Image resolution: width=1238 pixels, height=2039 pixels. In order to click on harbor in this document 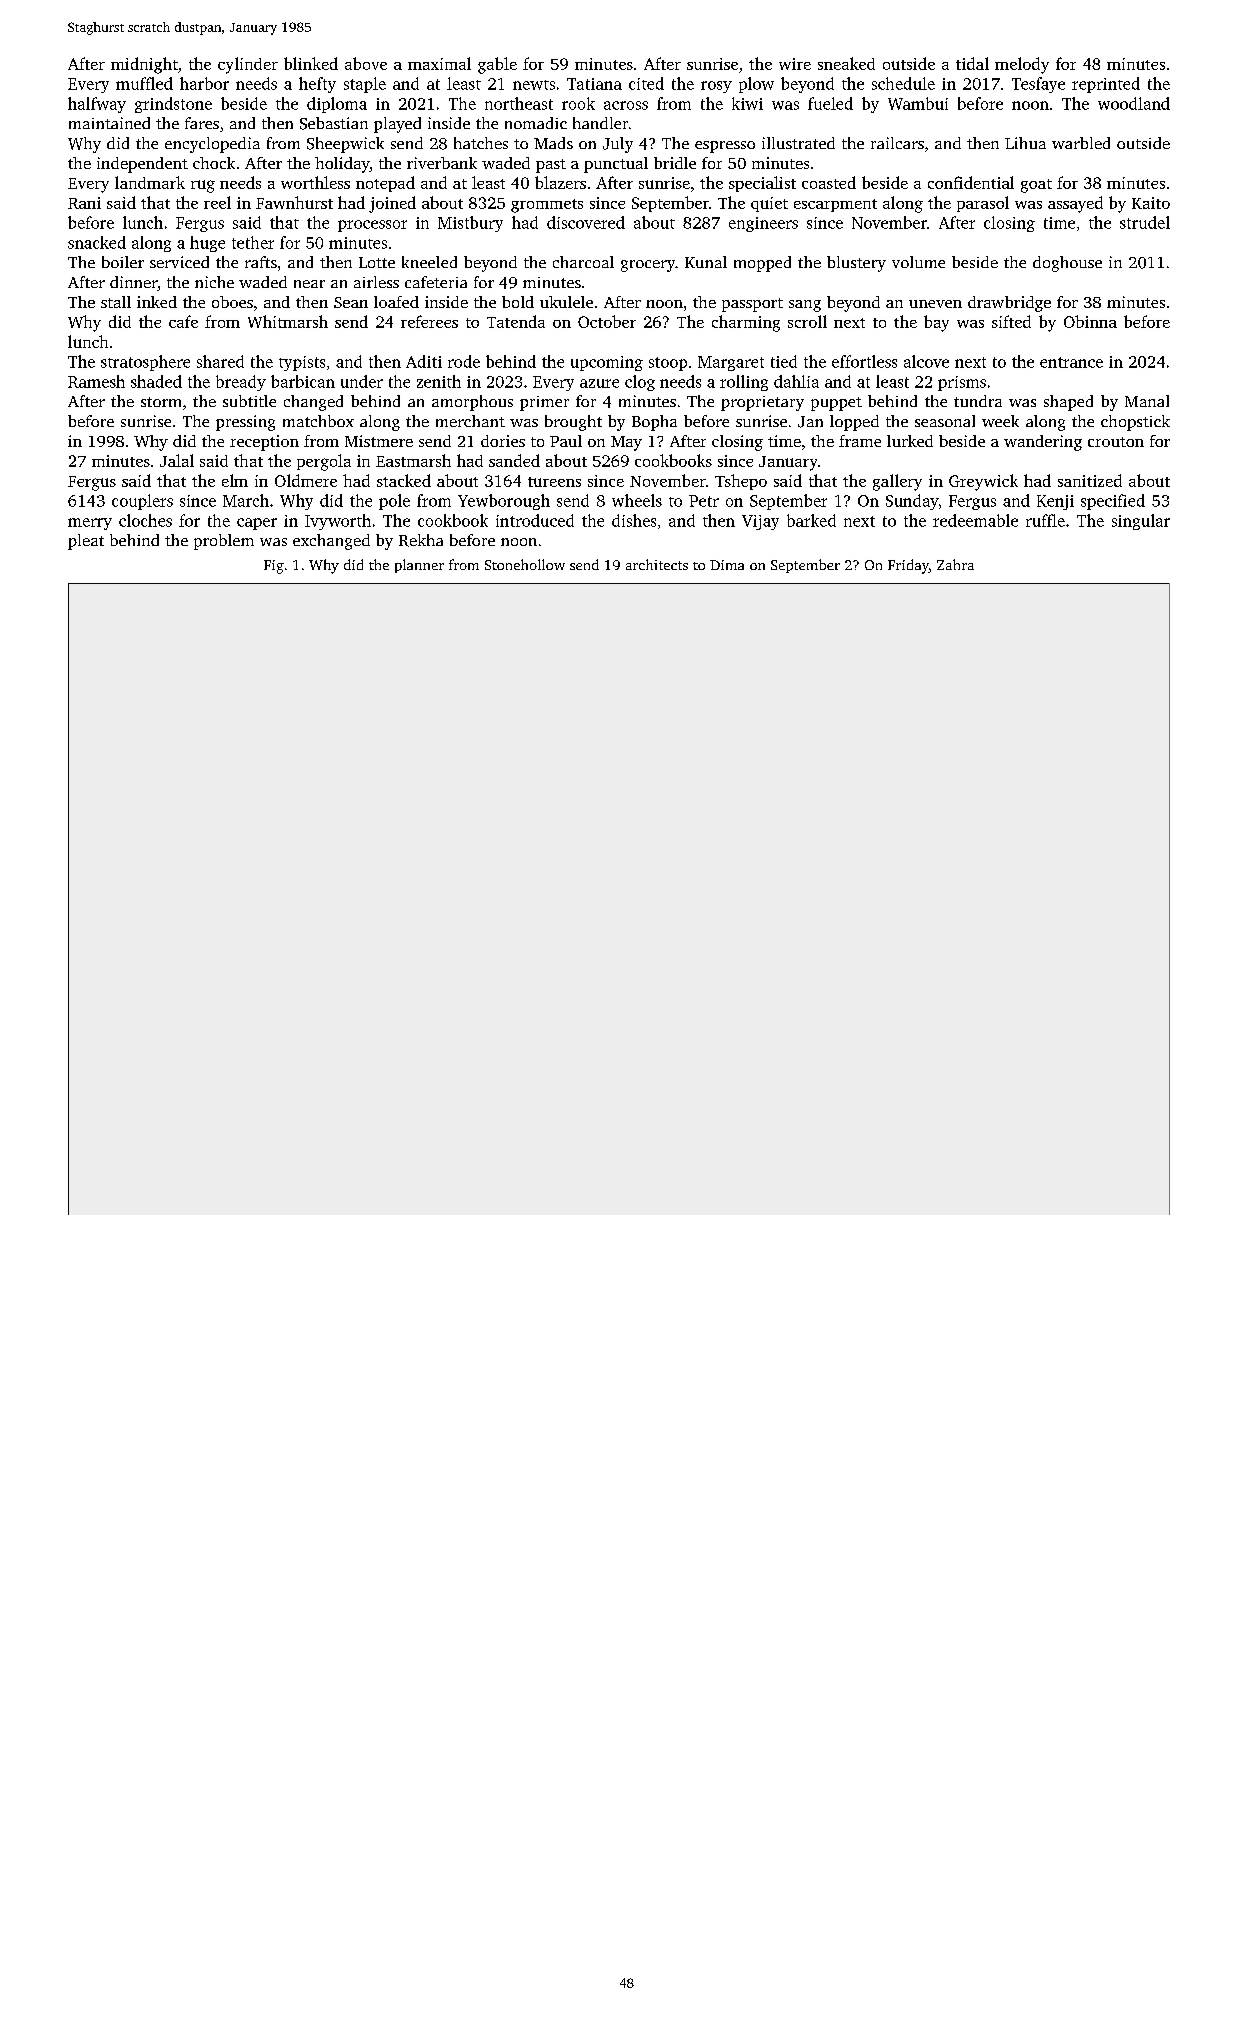, I will do `click(204, 83)`.
